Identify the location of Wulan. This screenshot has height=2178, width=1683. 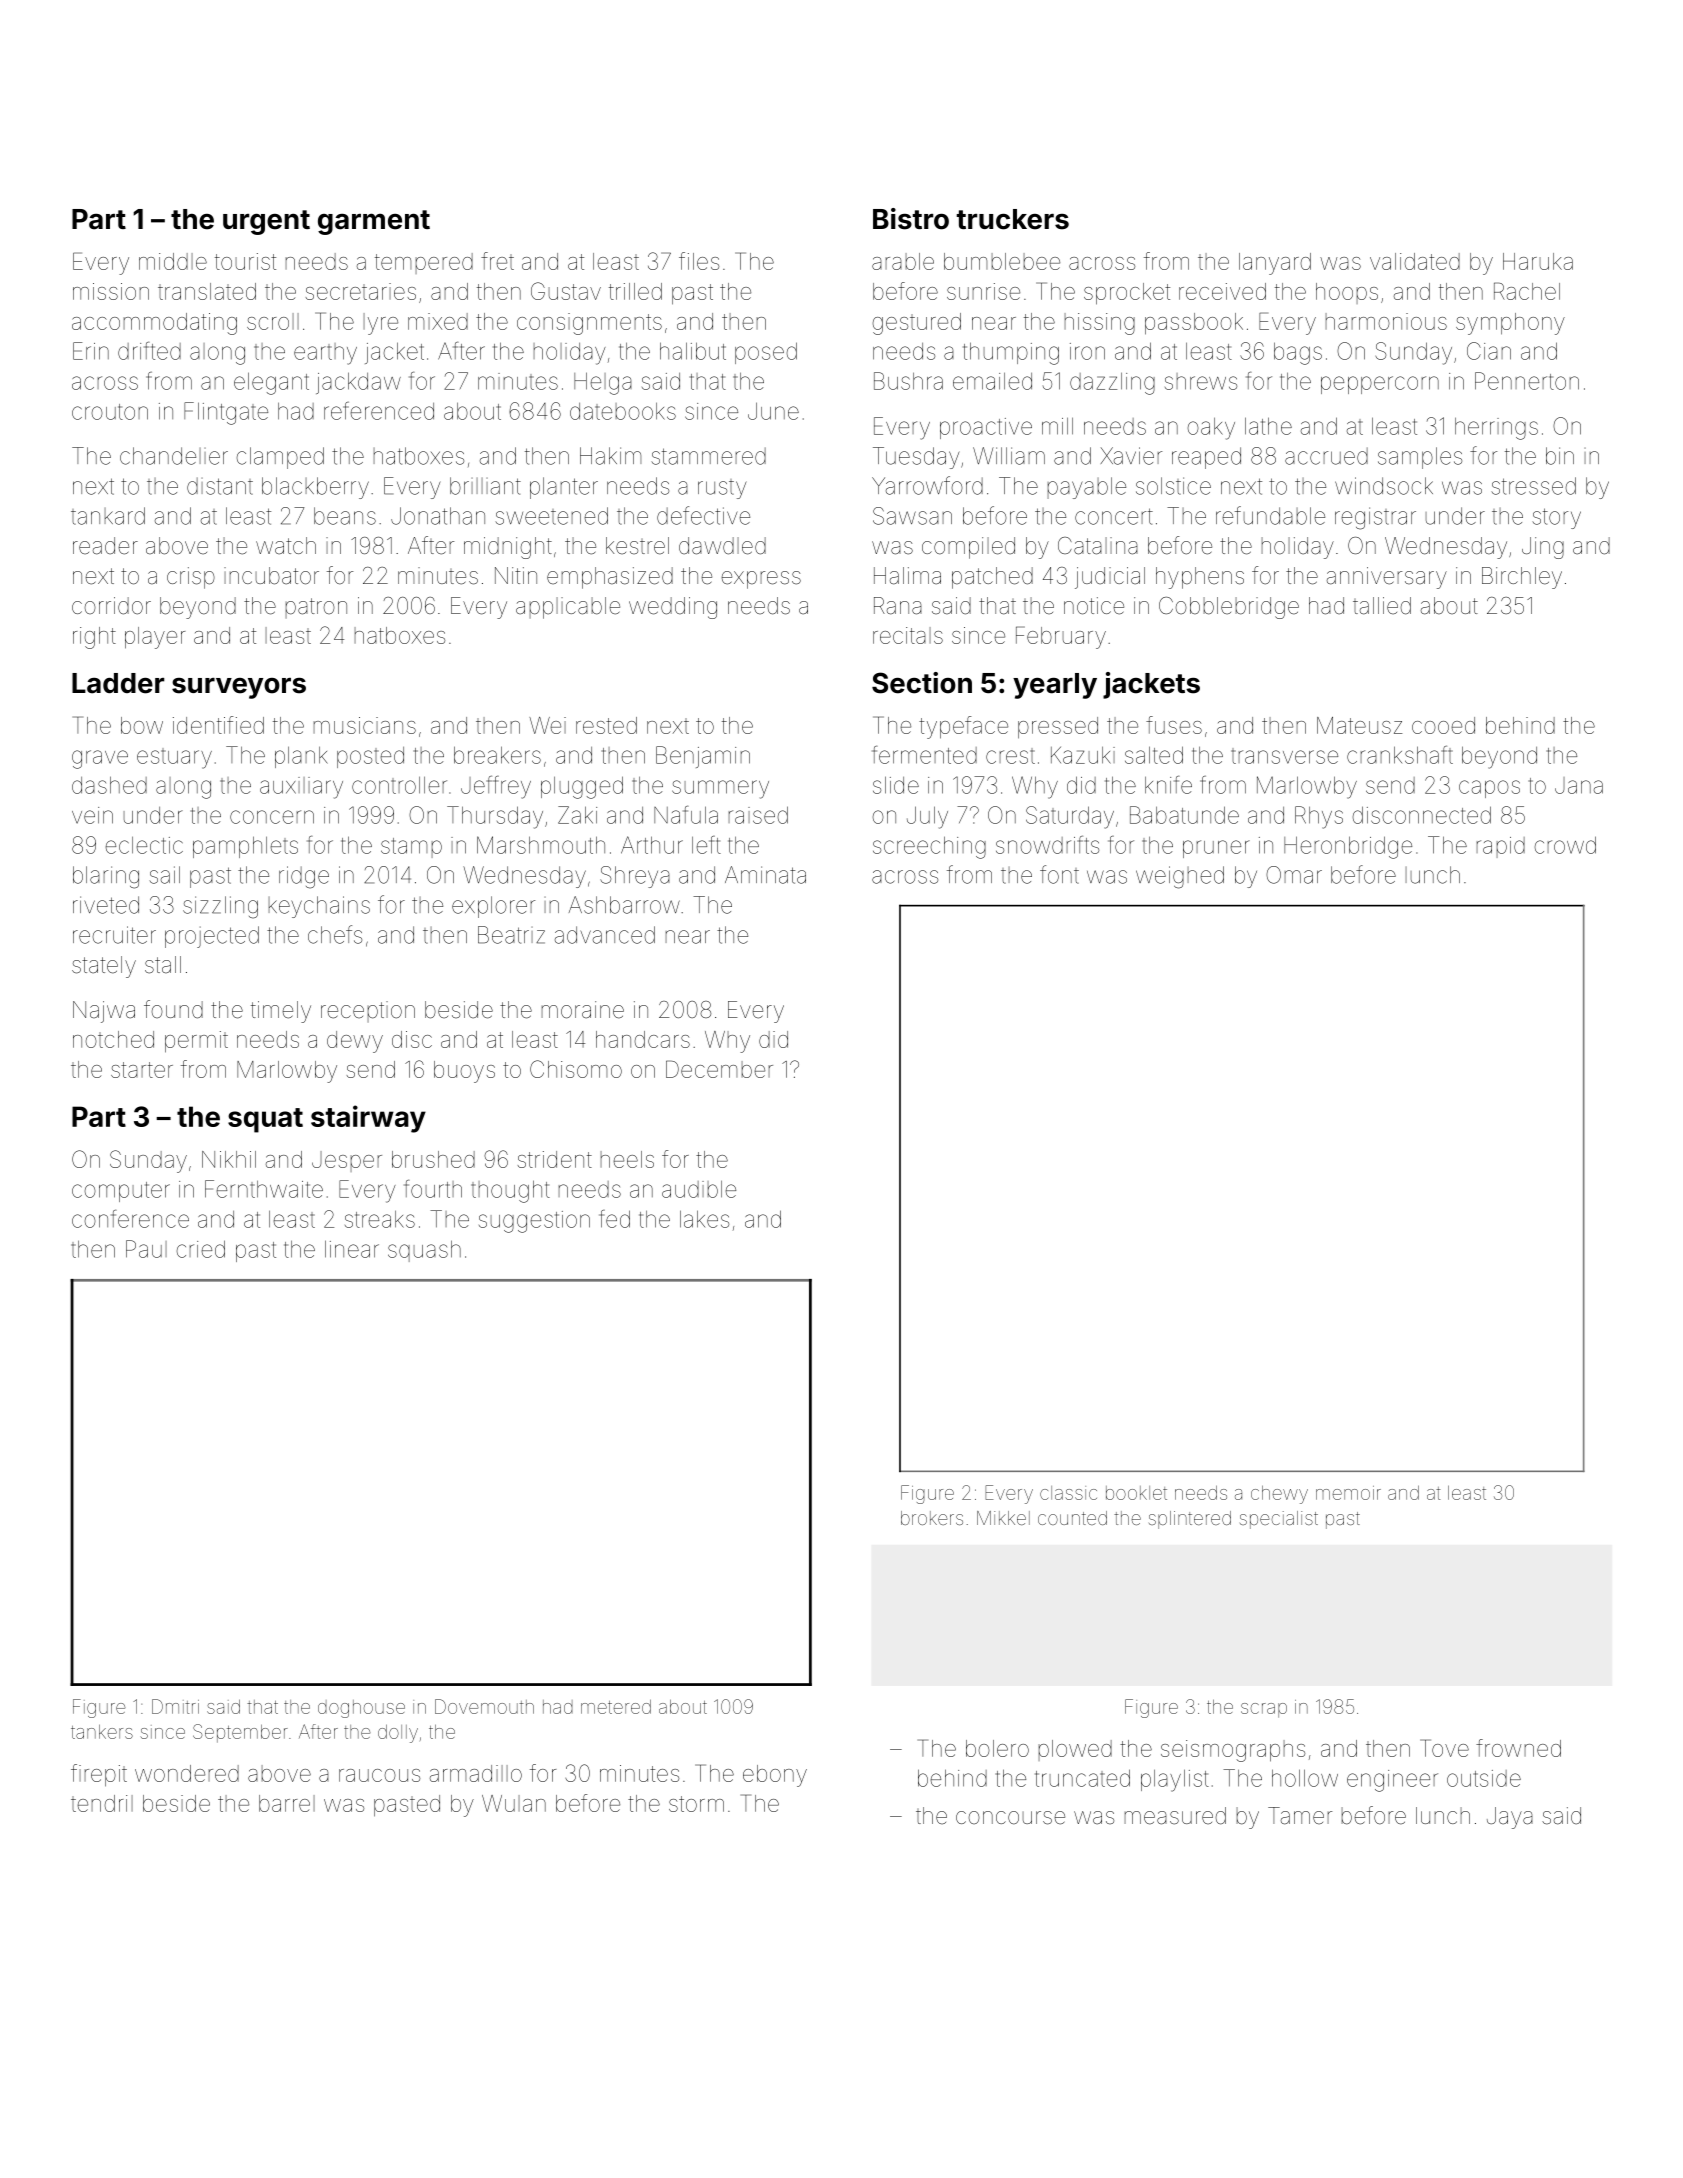
(514, 1803).
